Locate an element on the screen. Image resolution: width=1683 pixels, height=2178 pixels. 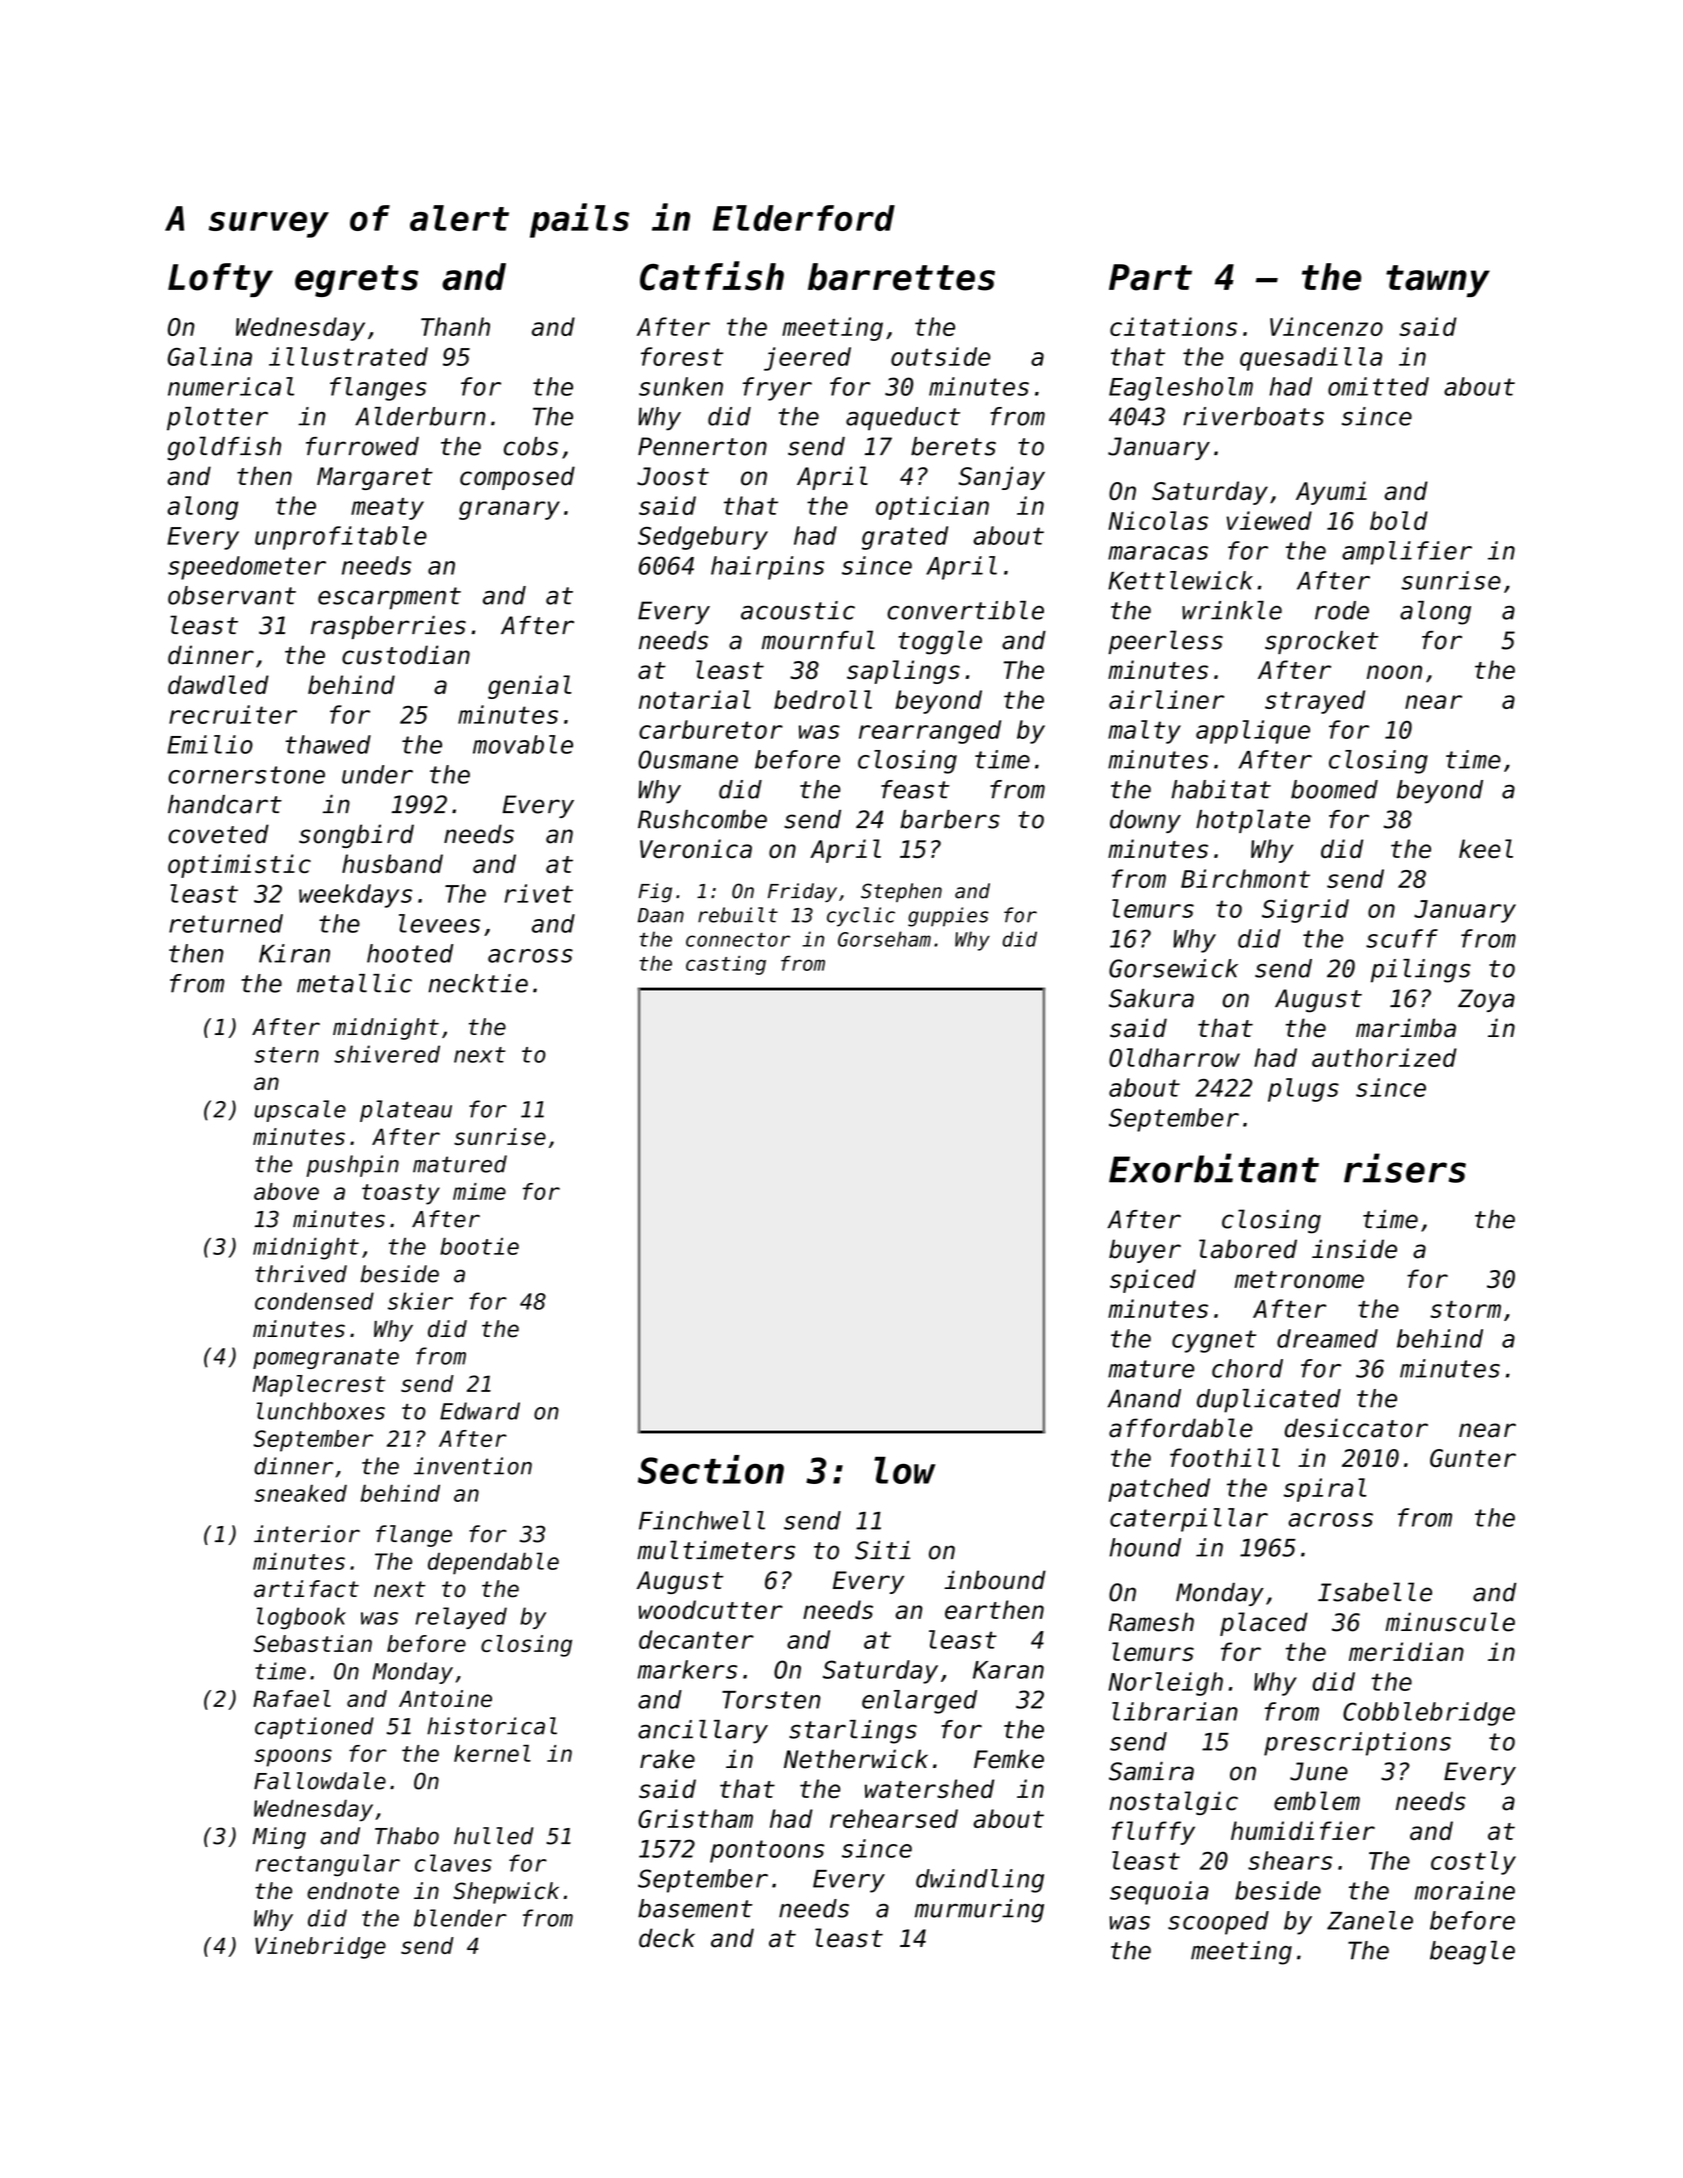
boomed is located at coordinates (1334, 789).
